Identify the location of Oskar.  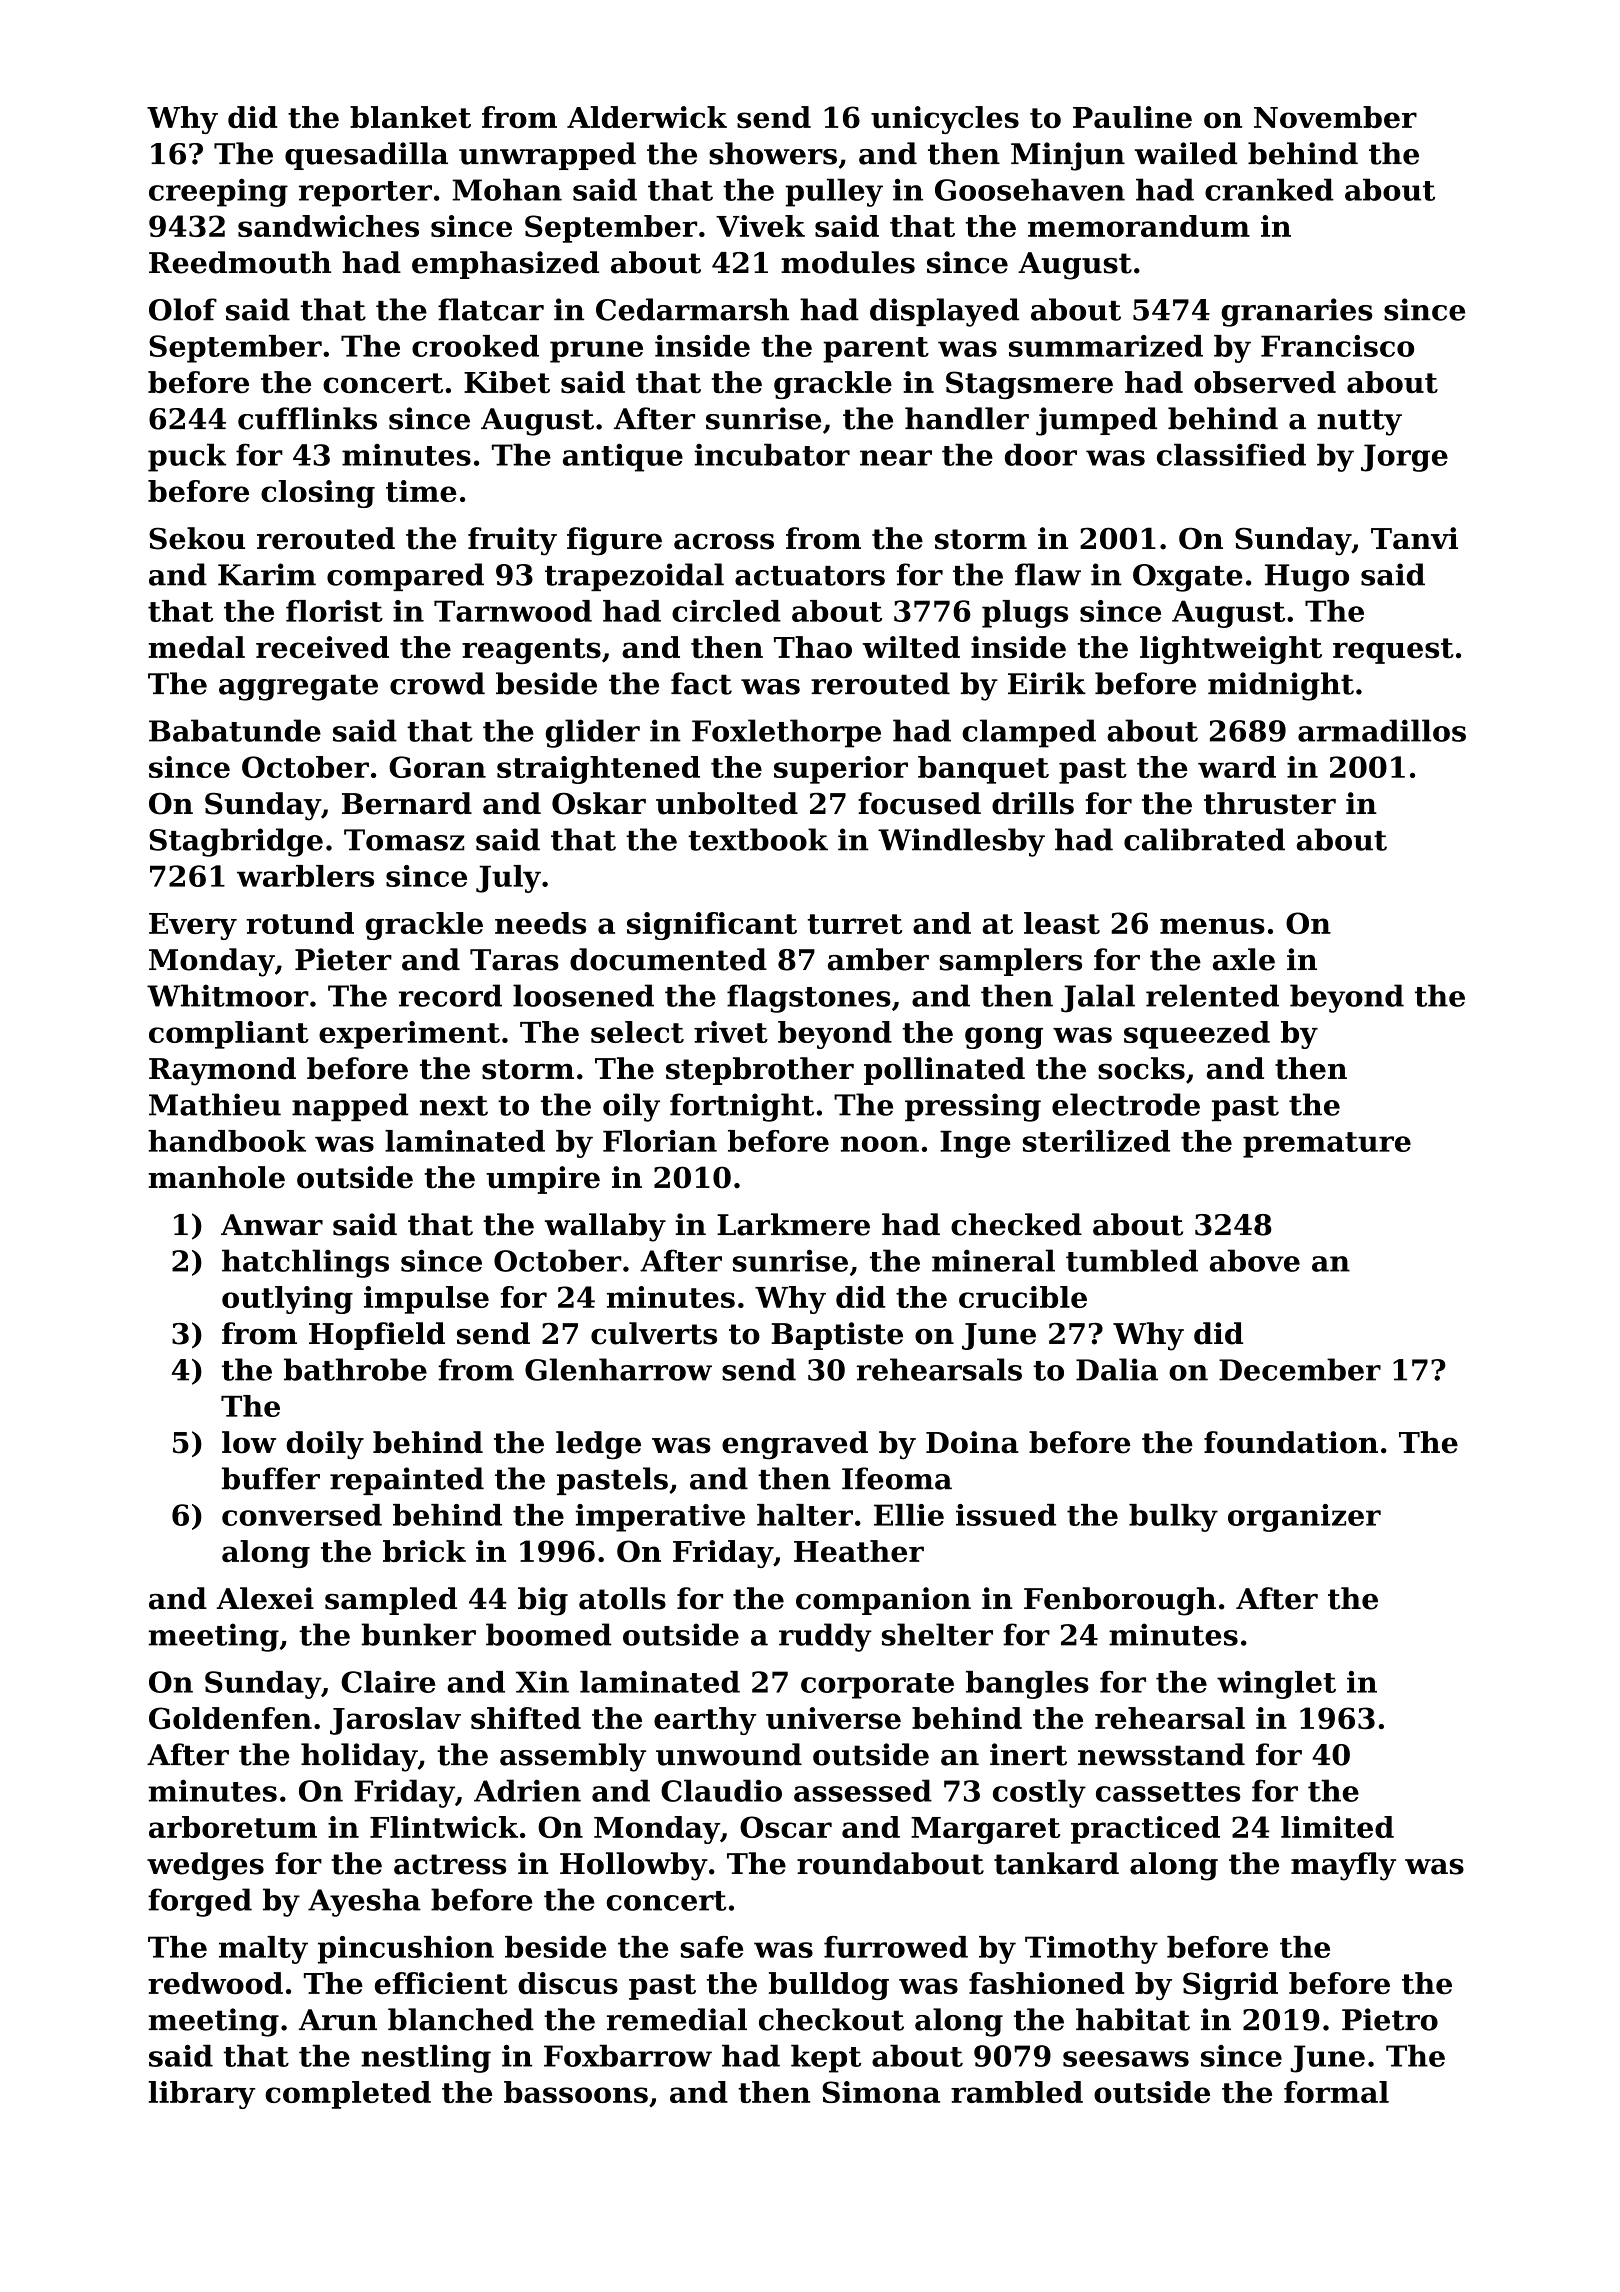
(599, 803).
